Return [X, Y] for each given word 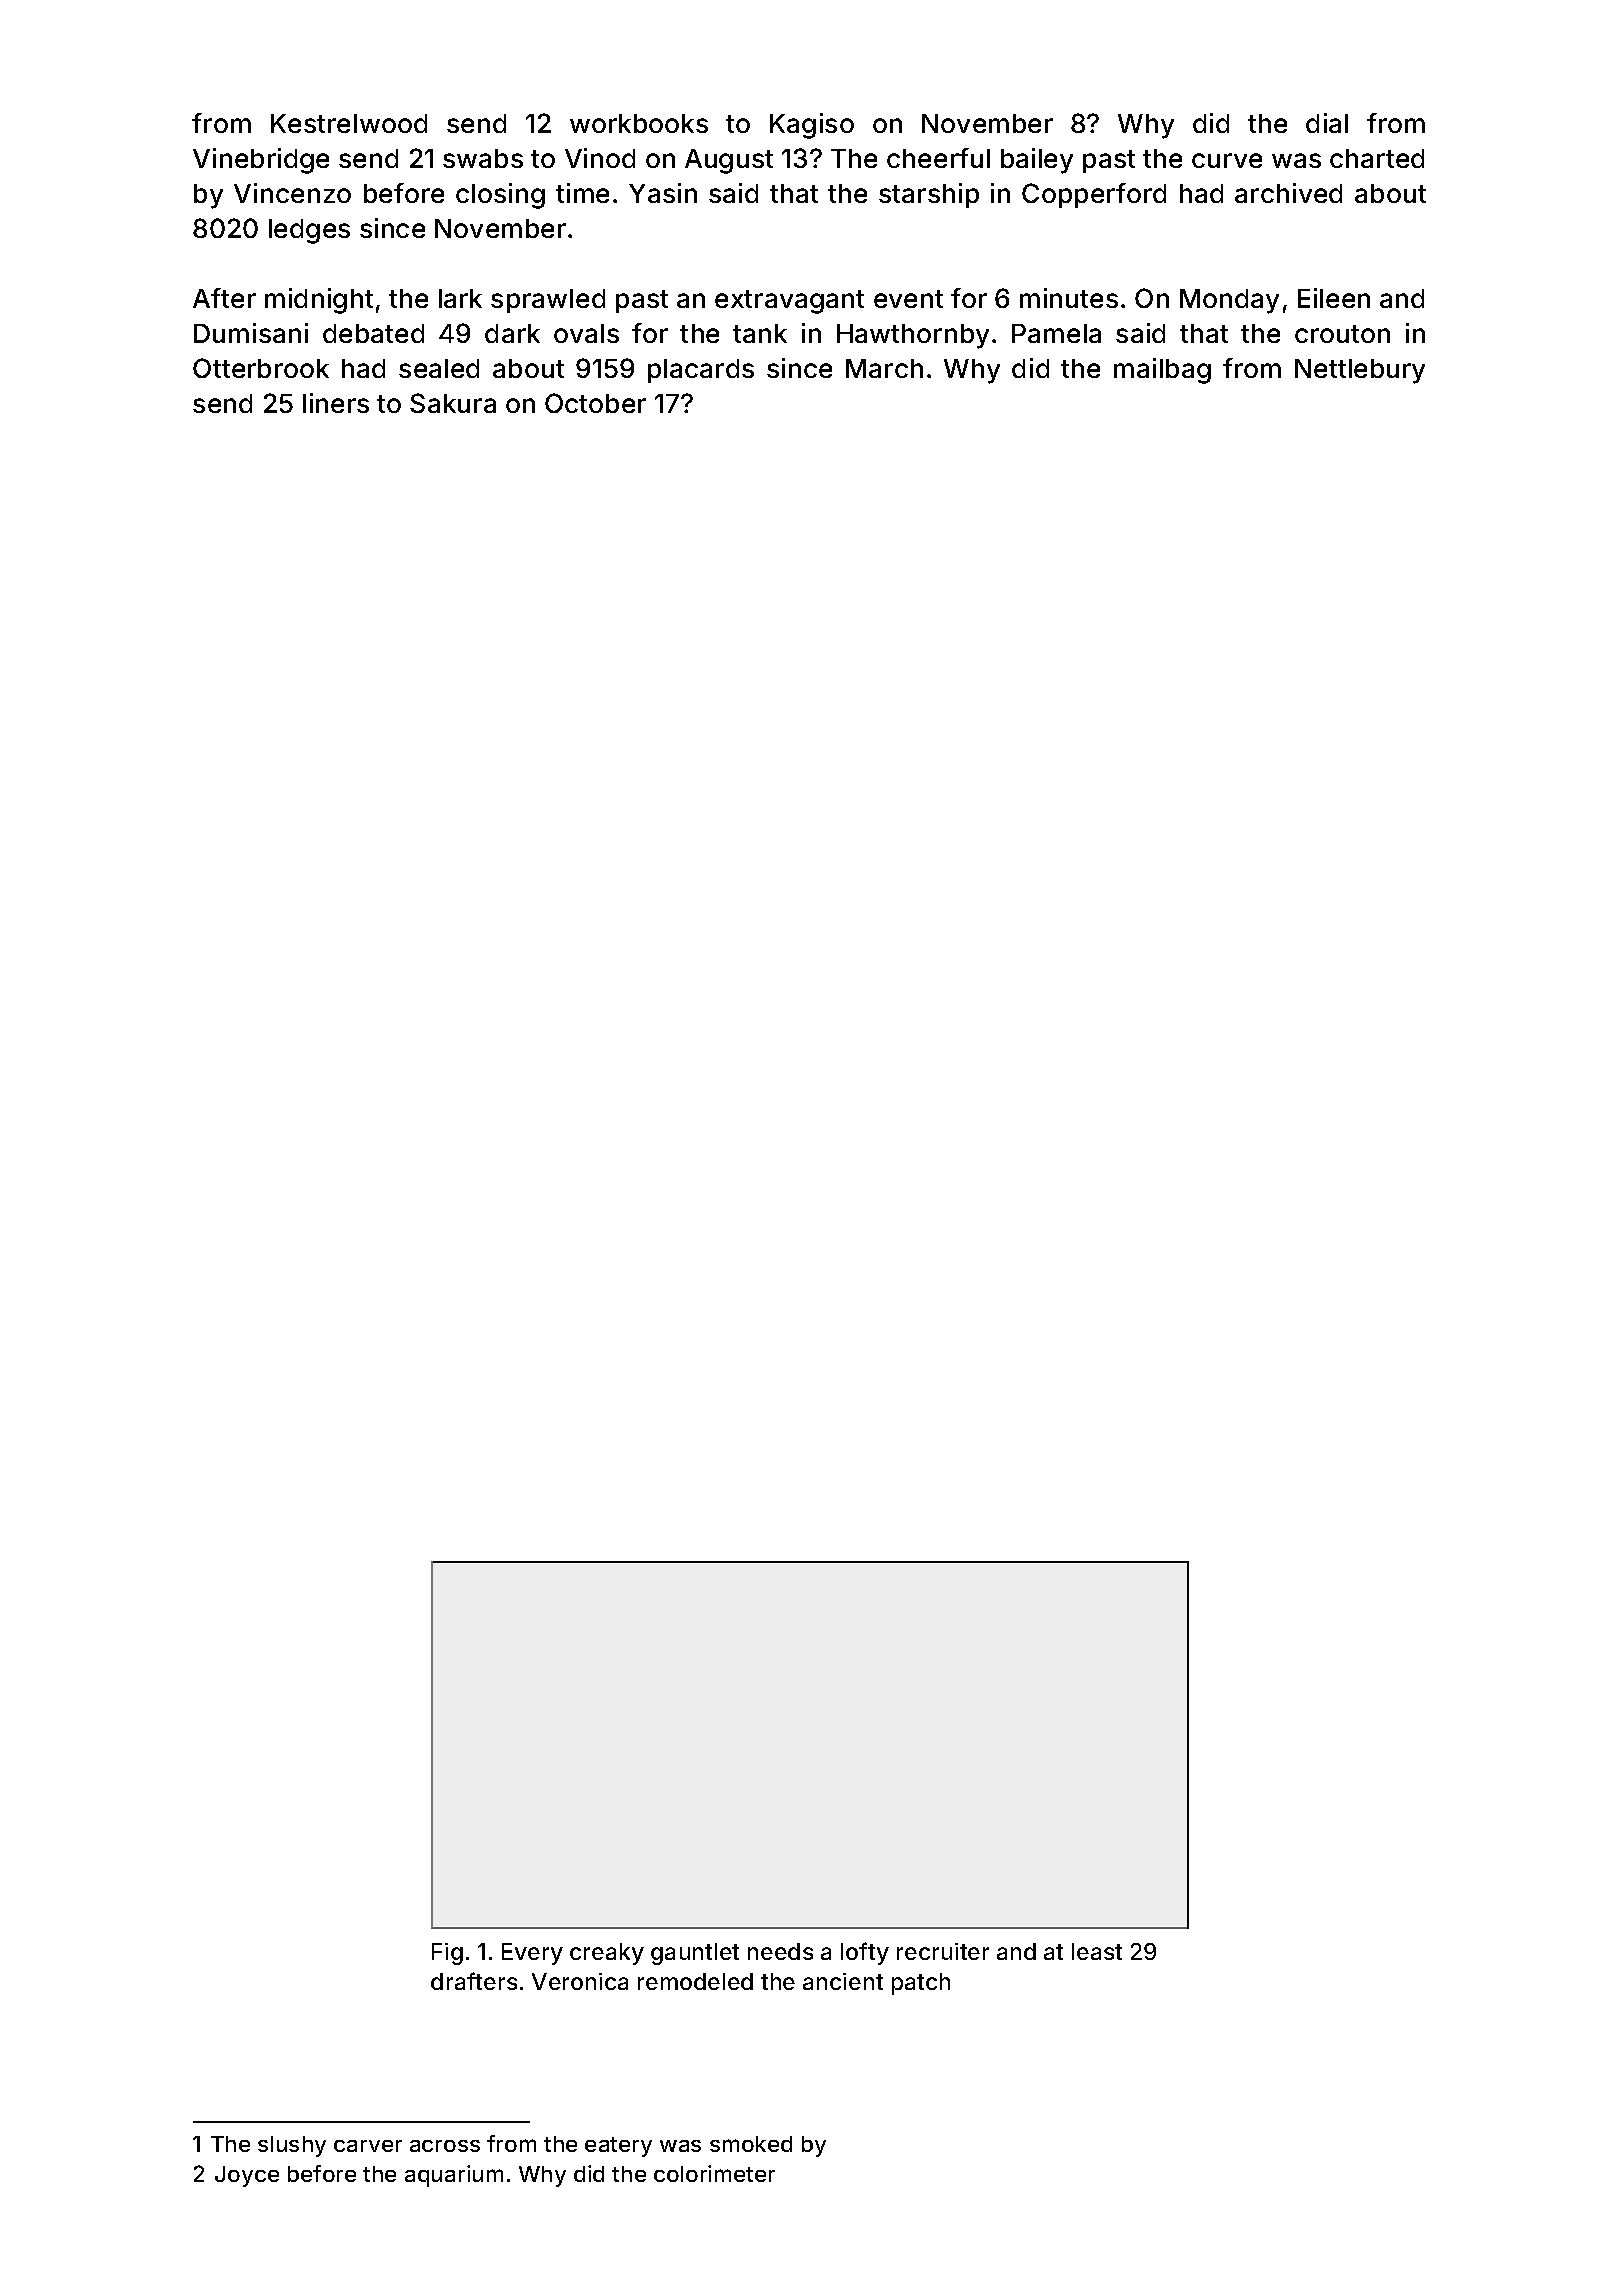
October [595, 403]
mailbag [1162, 371]
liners [336, 403]
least [1097, 1951]
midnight [319, 301]
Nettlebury [1360, 371]
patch [921, 1984]
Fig [447, 1954]
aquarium [454, 2176]
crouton [1342, 334]
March [884, 368]
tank [760, 333]
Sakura [453, 403]
